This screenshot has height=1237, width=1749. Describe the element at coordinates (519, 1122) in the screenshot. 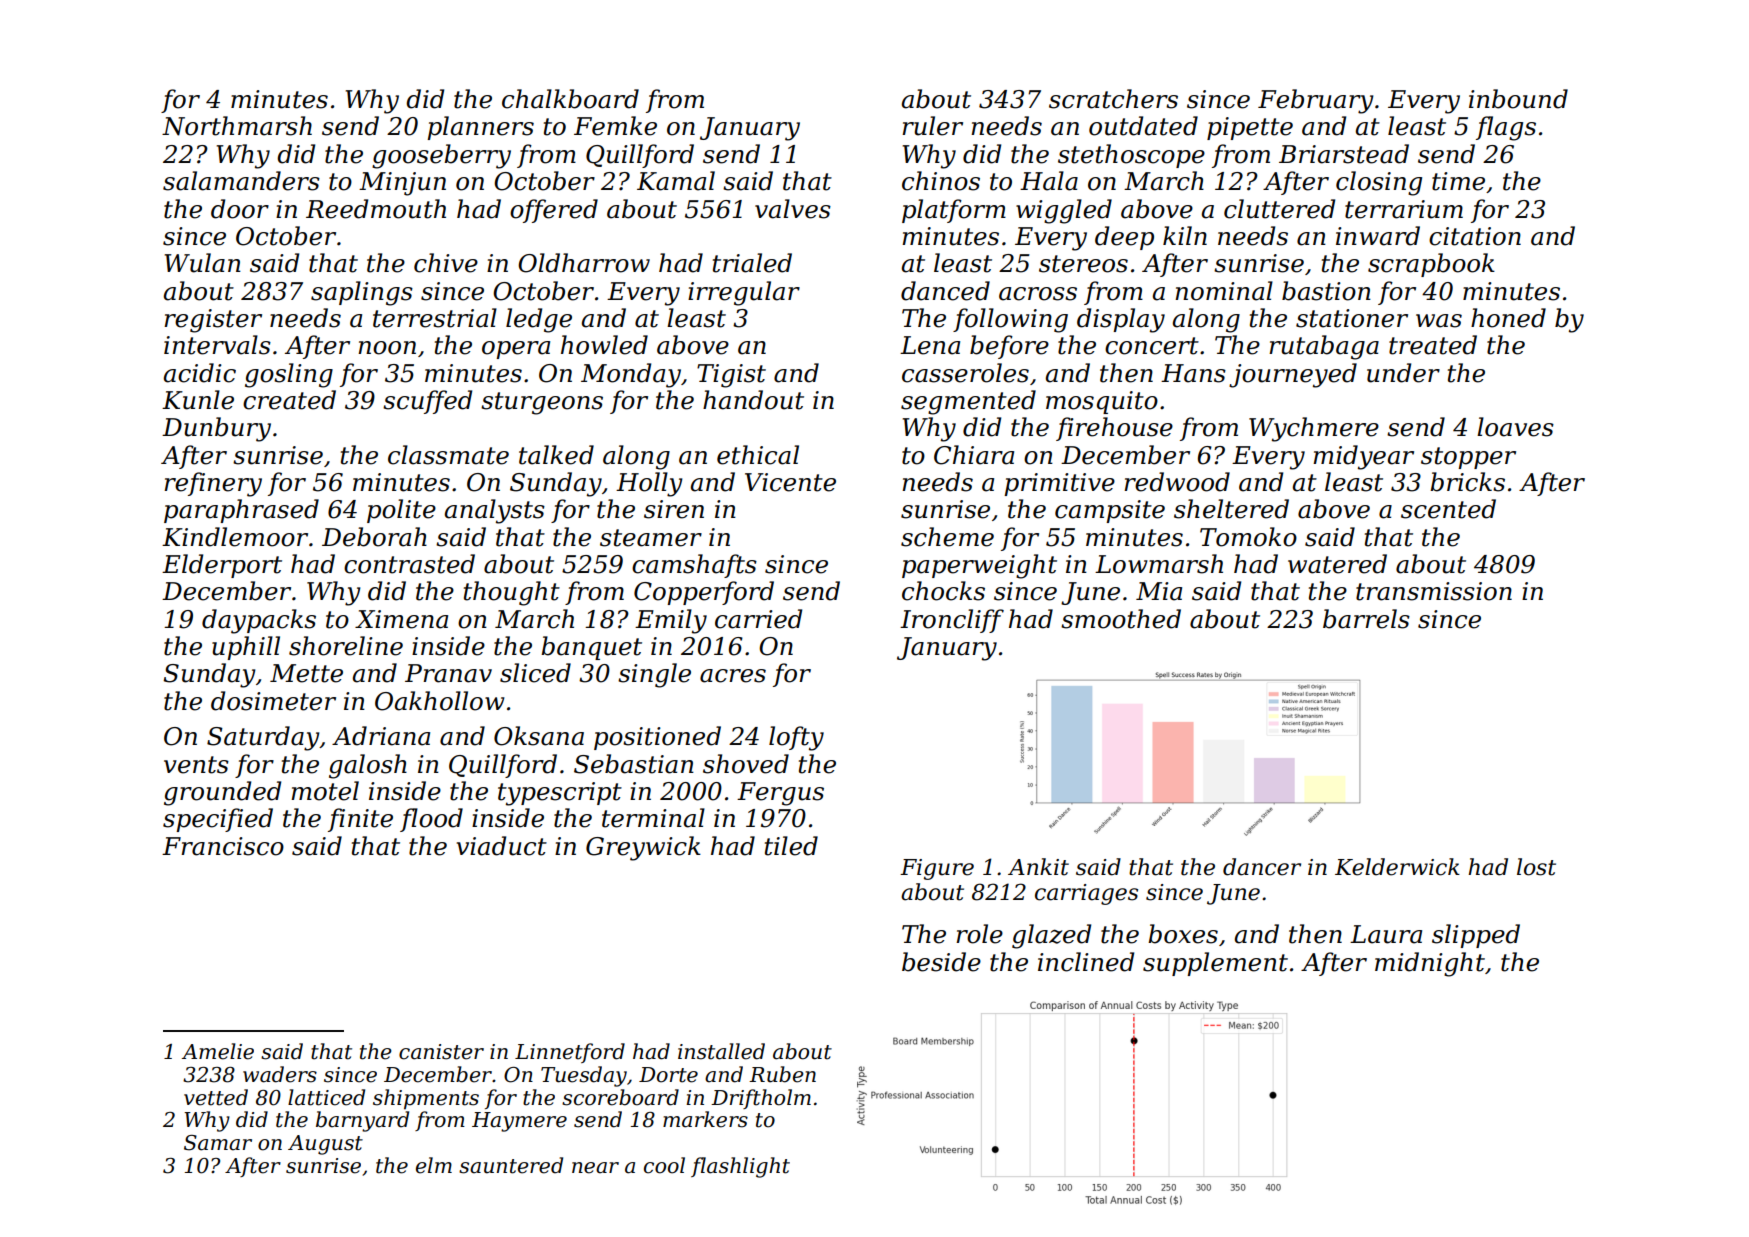

I see `Haymere` at that location.
